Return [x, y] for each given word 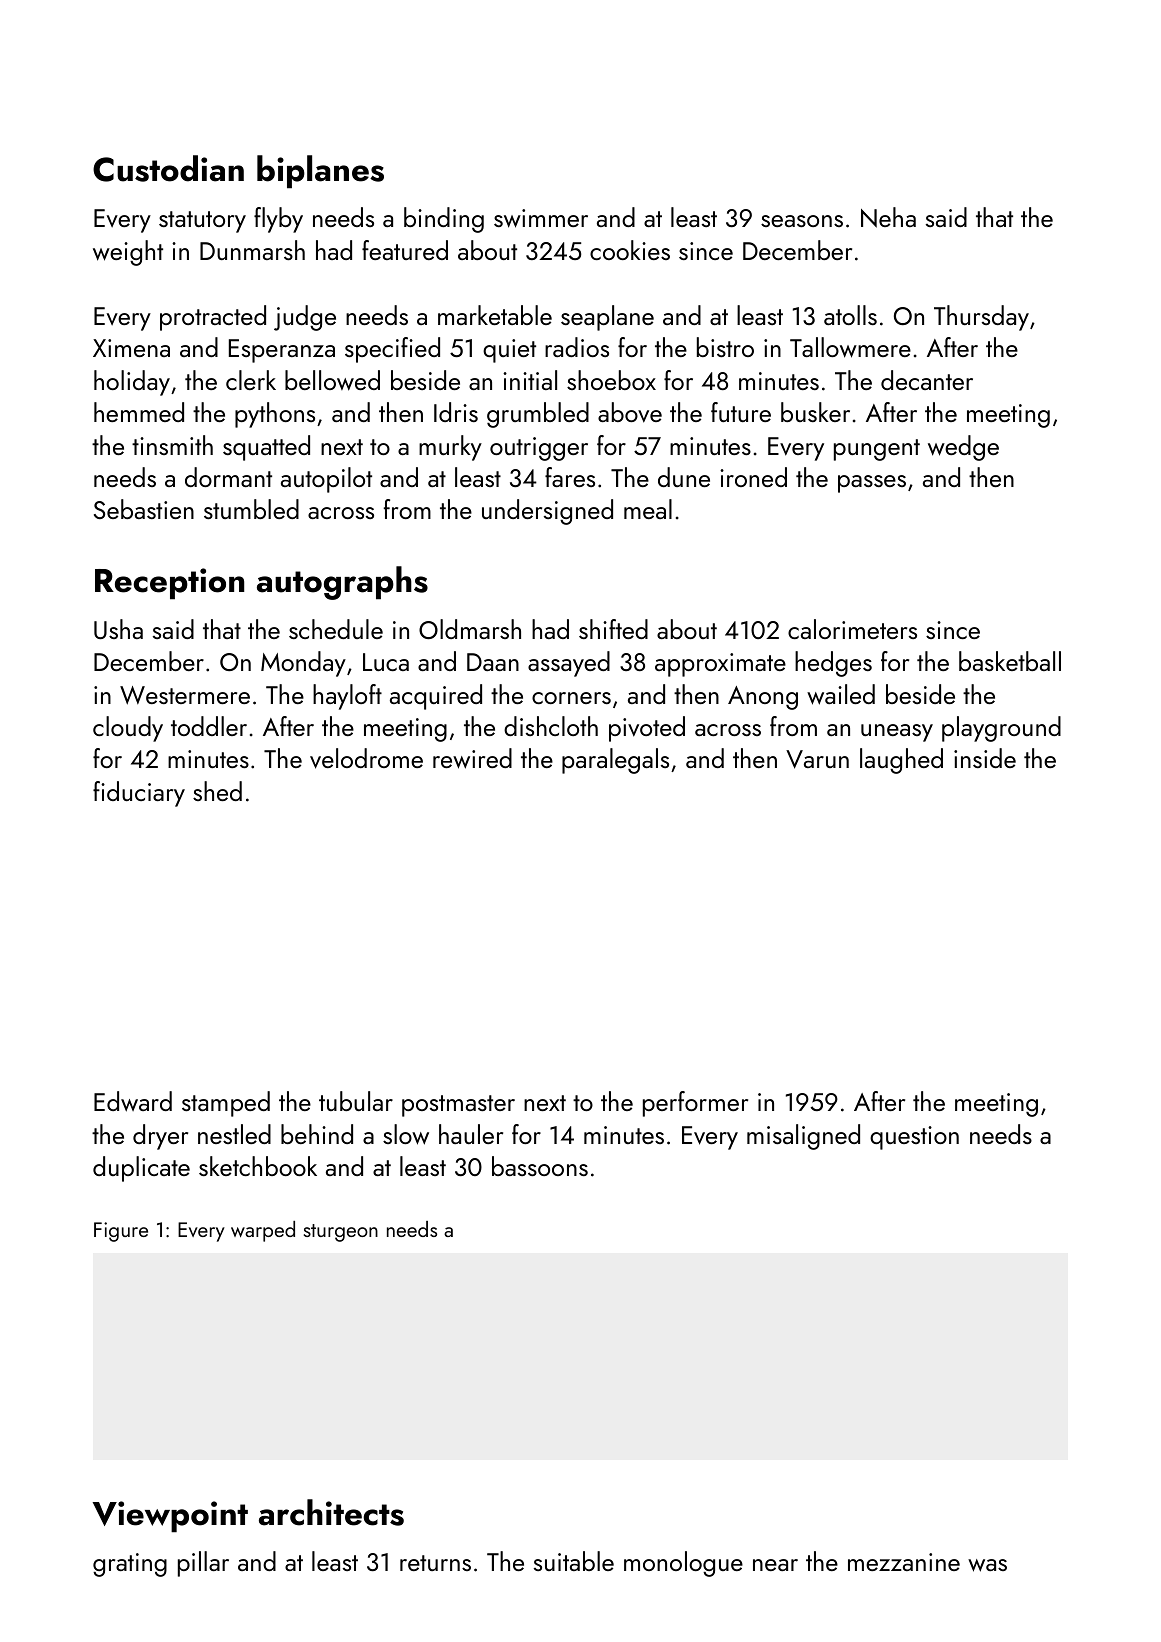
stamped [226, 1104]
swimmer [541, 218]
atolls [850, 315]
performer [695, 1104]
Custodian [168, 168]
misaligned [803, 1137]
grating [130, 1565]
